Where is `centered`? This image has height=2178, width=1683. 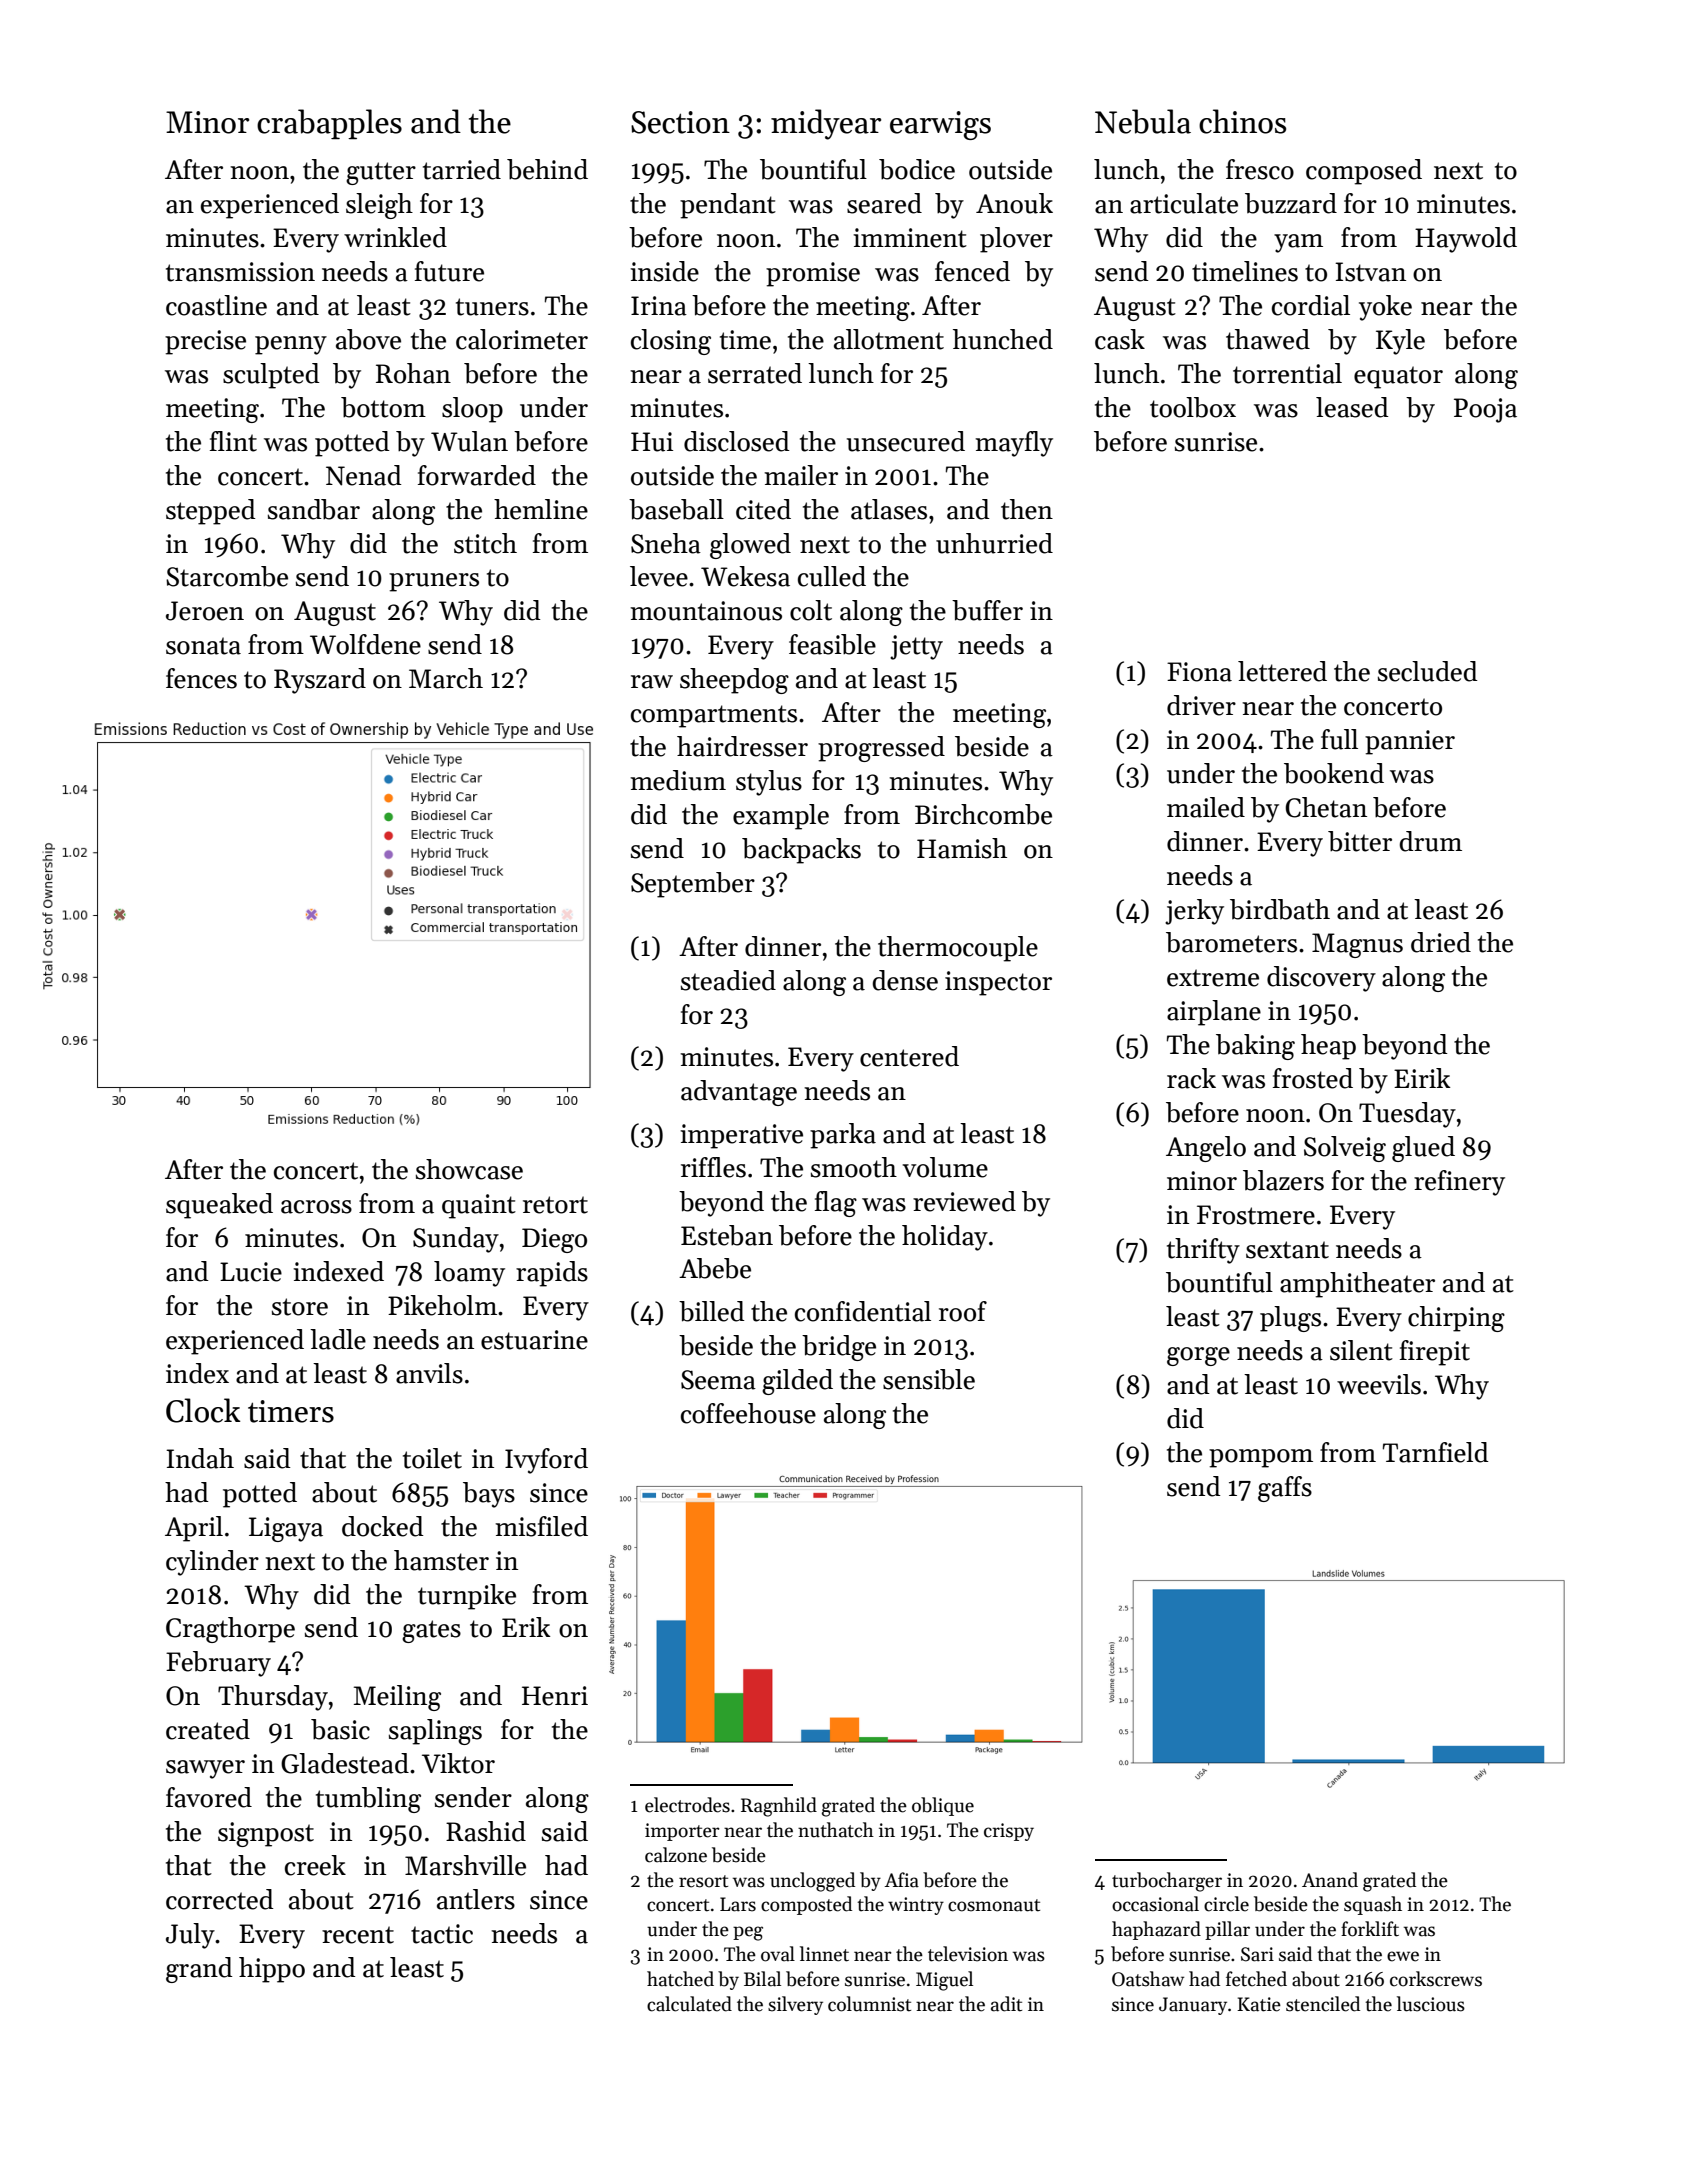
centered is located at coordinates (909, 1056).
